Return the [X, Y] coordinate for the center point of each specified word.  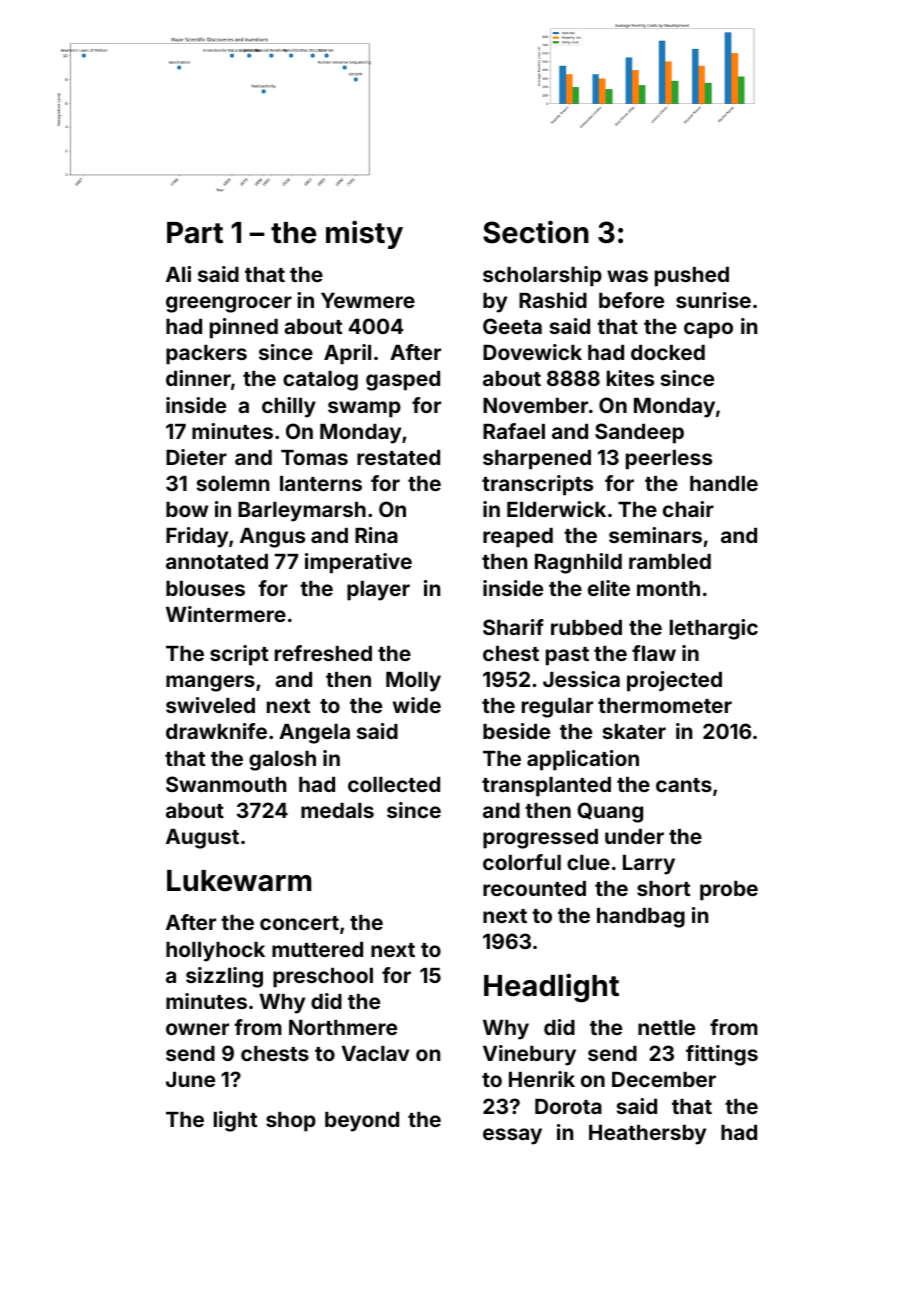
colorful [522, 862]
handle [724, 483]
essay [512, 1136]
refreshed [323, 653]
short [663, 888]
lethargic [714, 629]
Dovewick [532, 352]
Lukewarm [239, 881]
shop [291, 1122]
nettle [666, 1027]
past [567, 656]
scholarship [542, 276]
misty [364, 234]
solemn [232, 483]
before [631, 300]
